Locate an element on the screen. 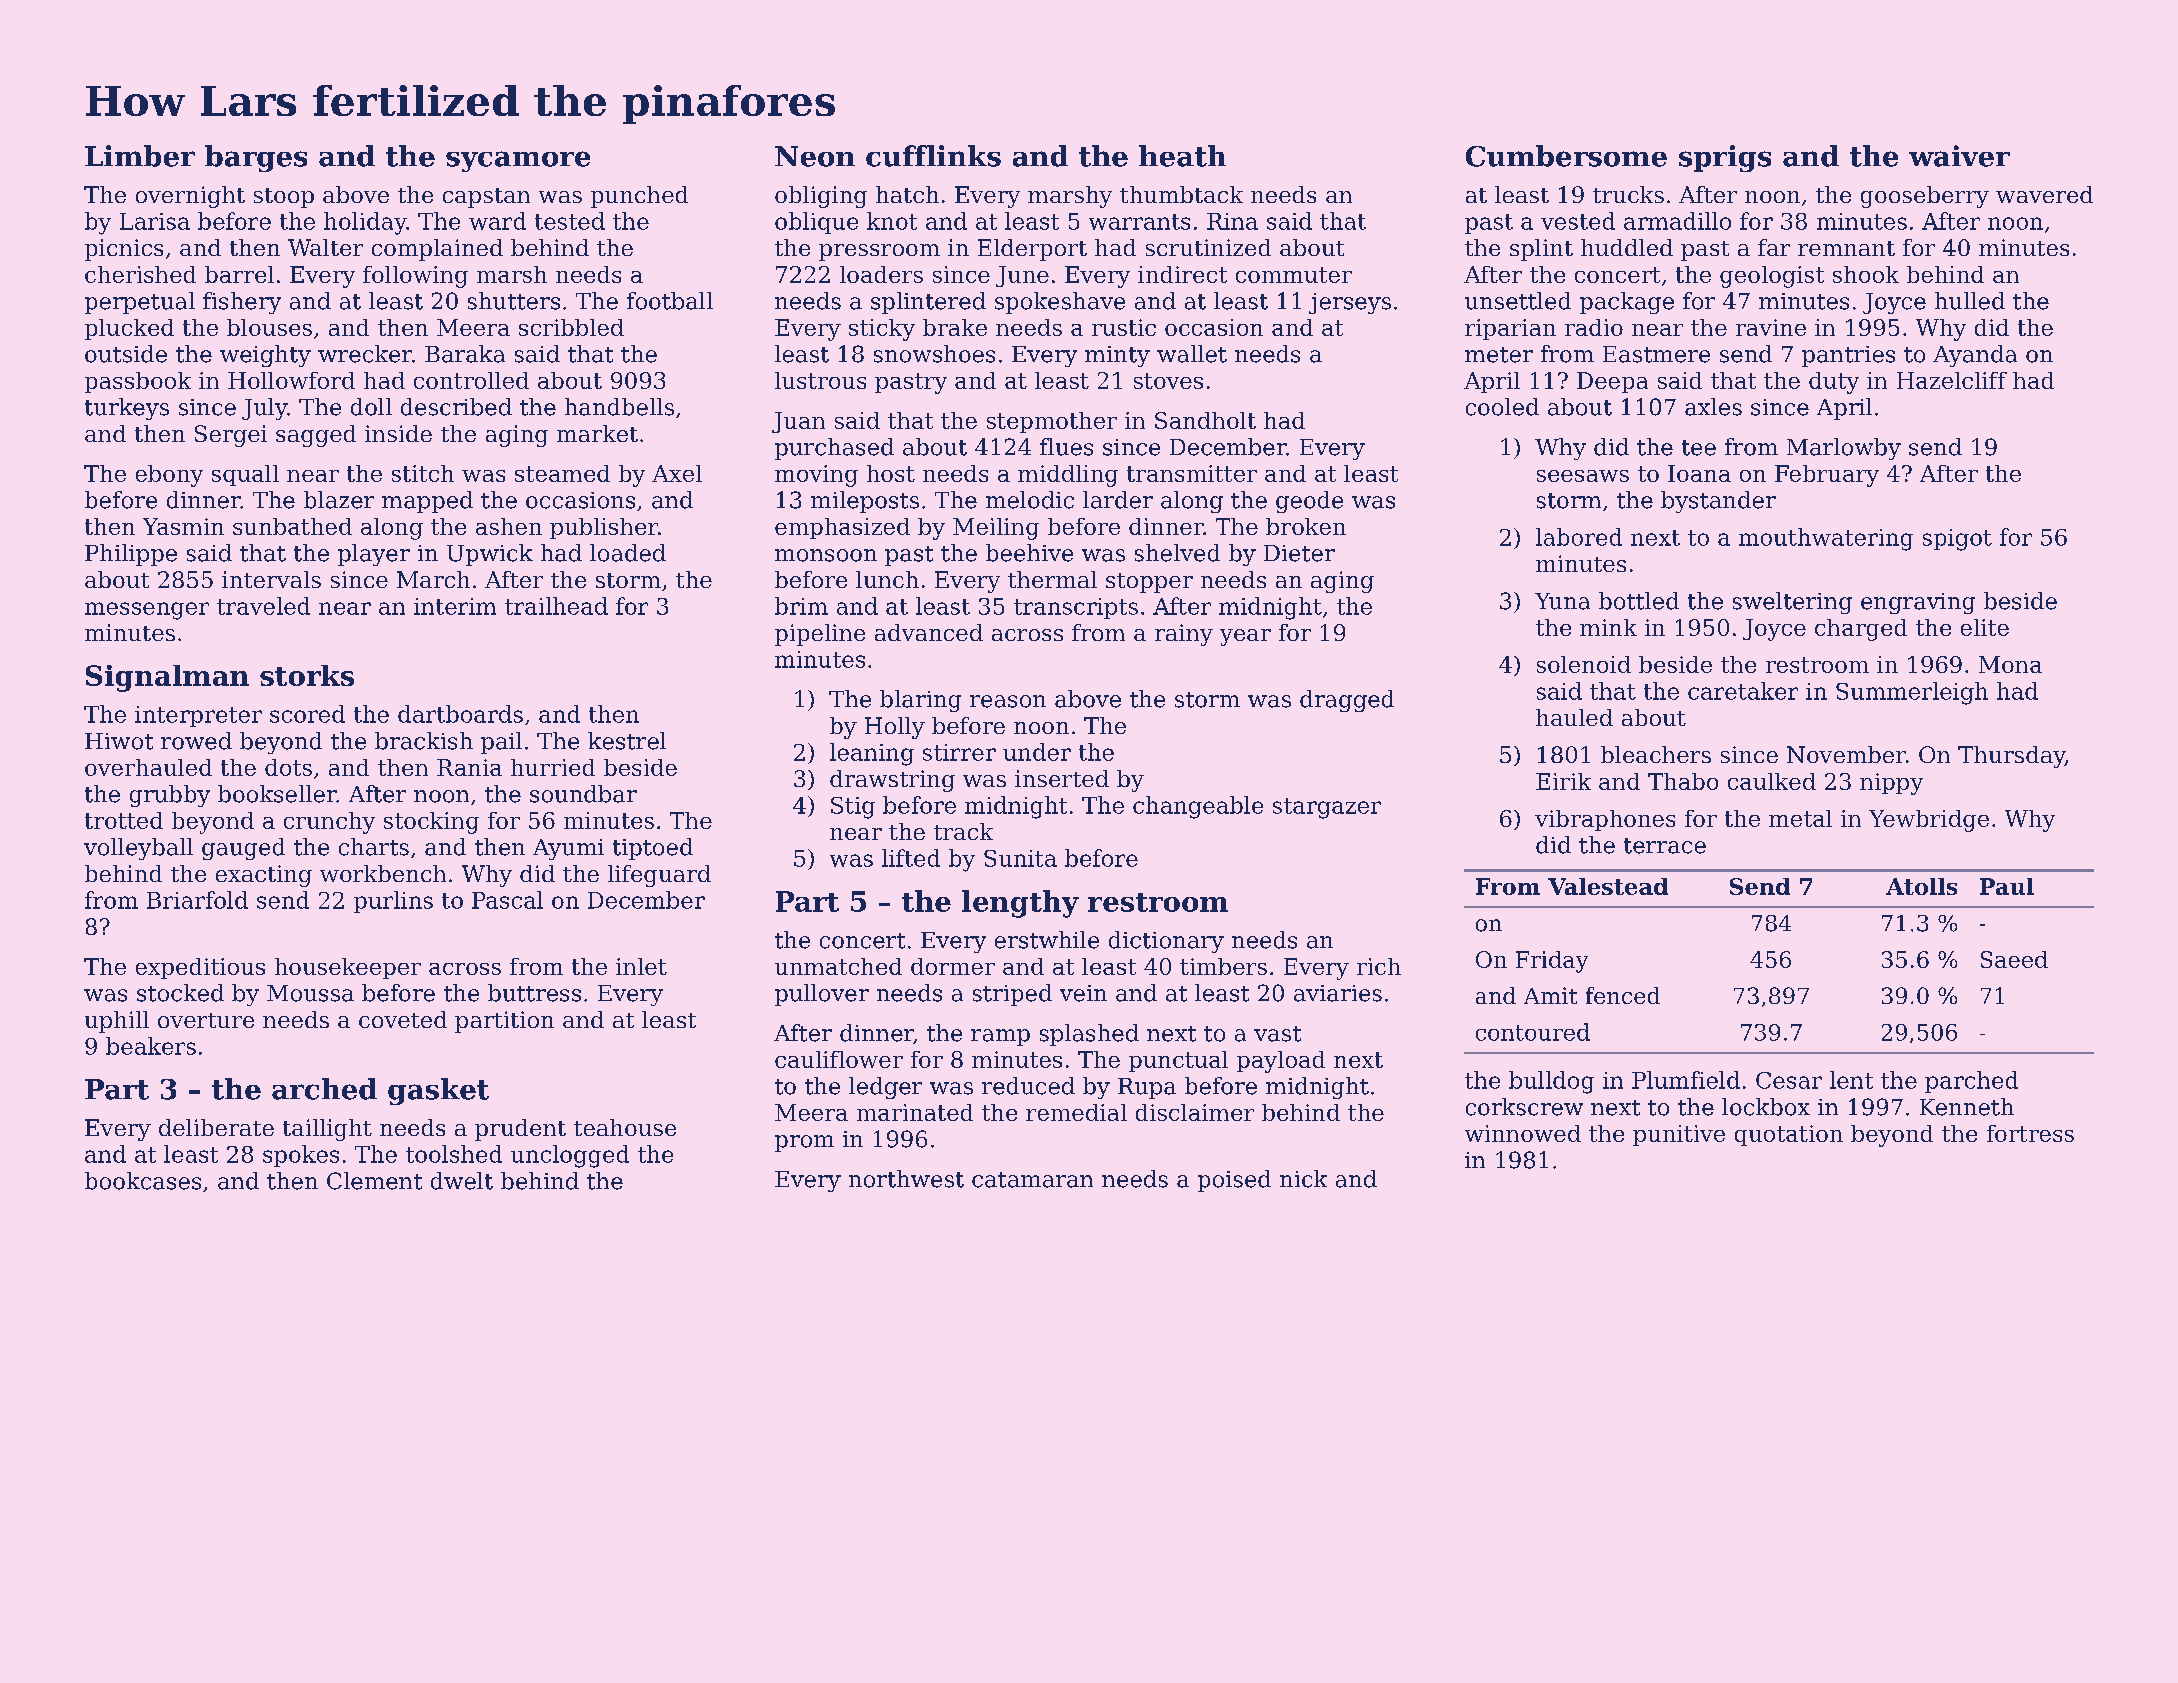 Image resolution: width=2178 pixels, height=1683 pixels. publisher is located at coordinates (604, 528).
